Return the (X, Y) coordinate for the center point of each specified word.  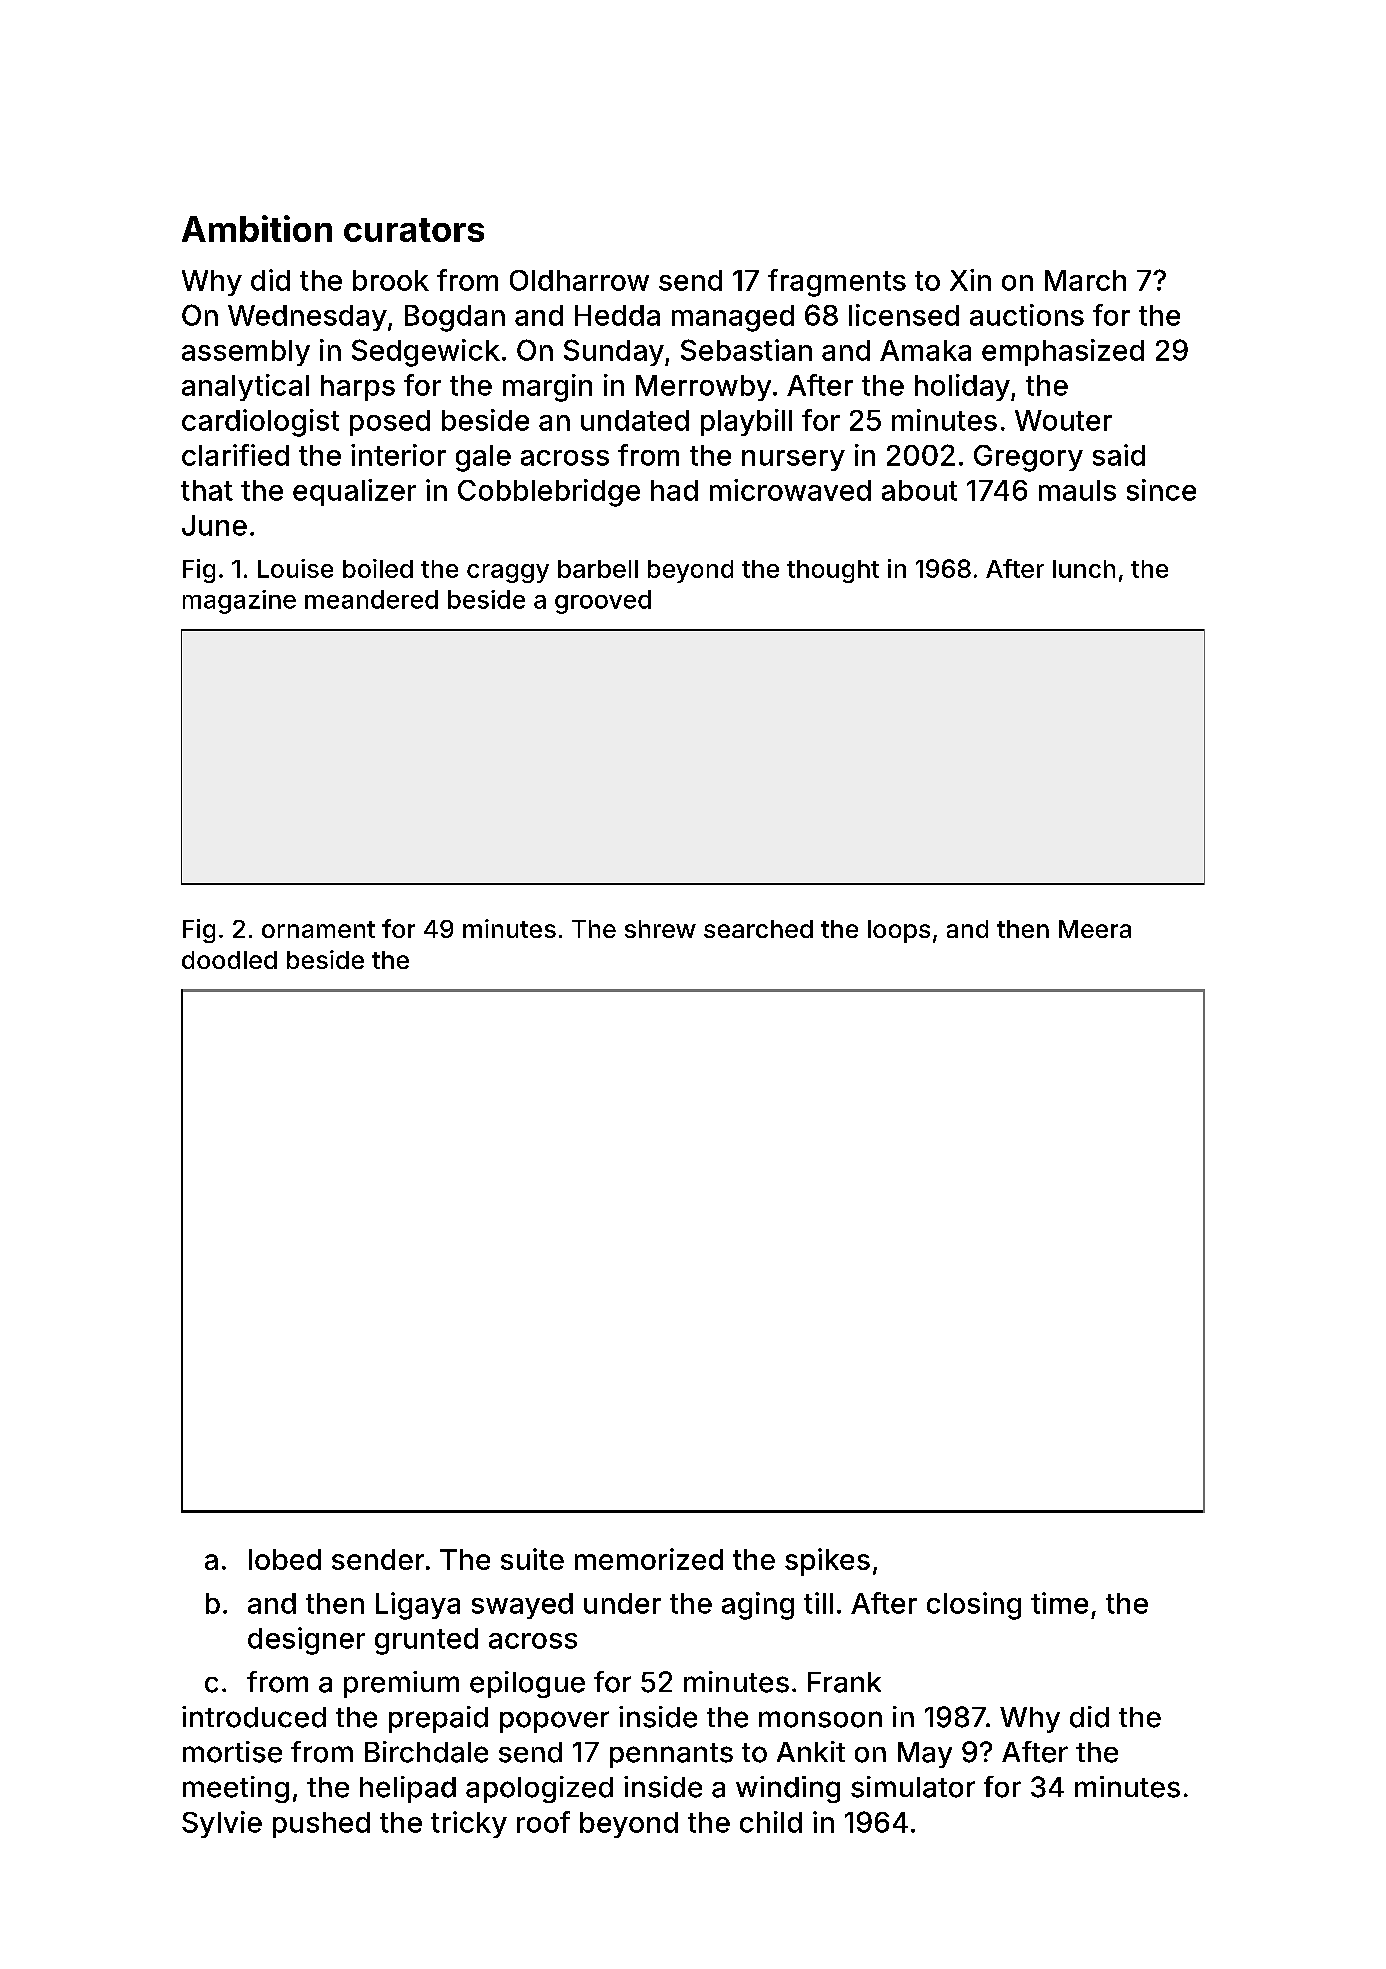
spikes (827, 1562)
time (1059, 1603)
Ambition (257, 228)
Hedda (617, 315)
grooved (603, 602)
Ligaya (418, 1606)
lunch (1084, 569)
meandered (371, 599)
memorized (649, 1559)
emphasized (1063, 352)
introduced (254, 1717)
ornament (318, 929)
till (818, 1603)
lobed (285, 1559)
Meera (1095, 929)
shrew (660, 929)
